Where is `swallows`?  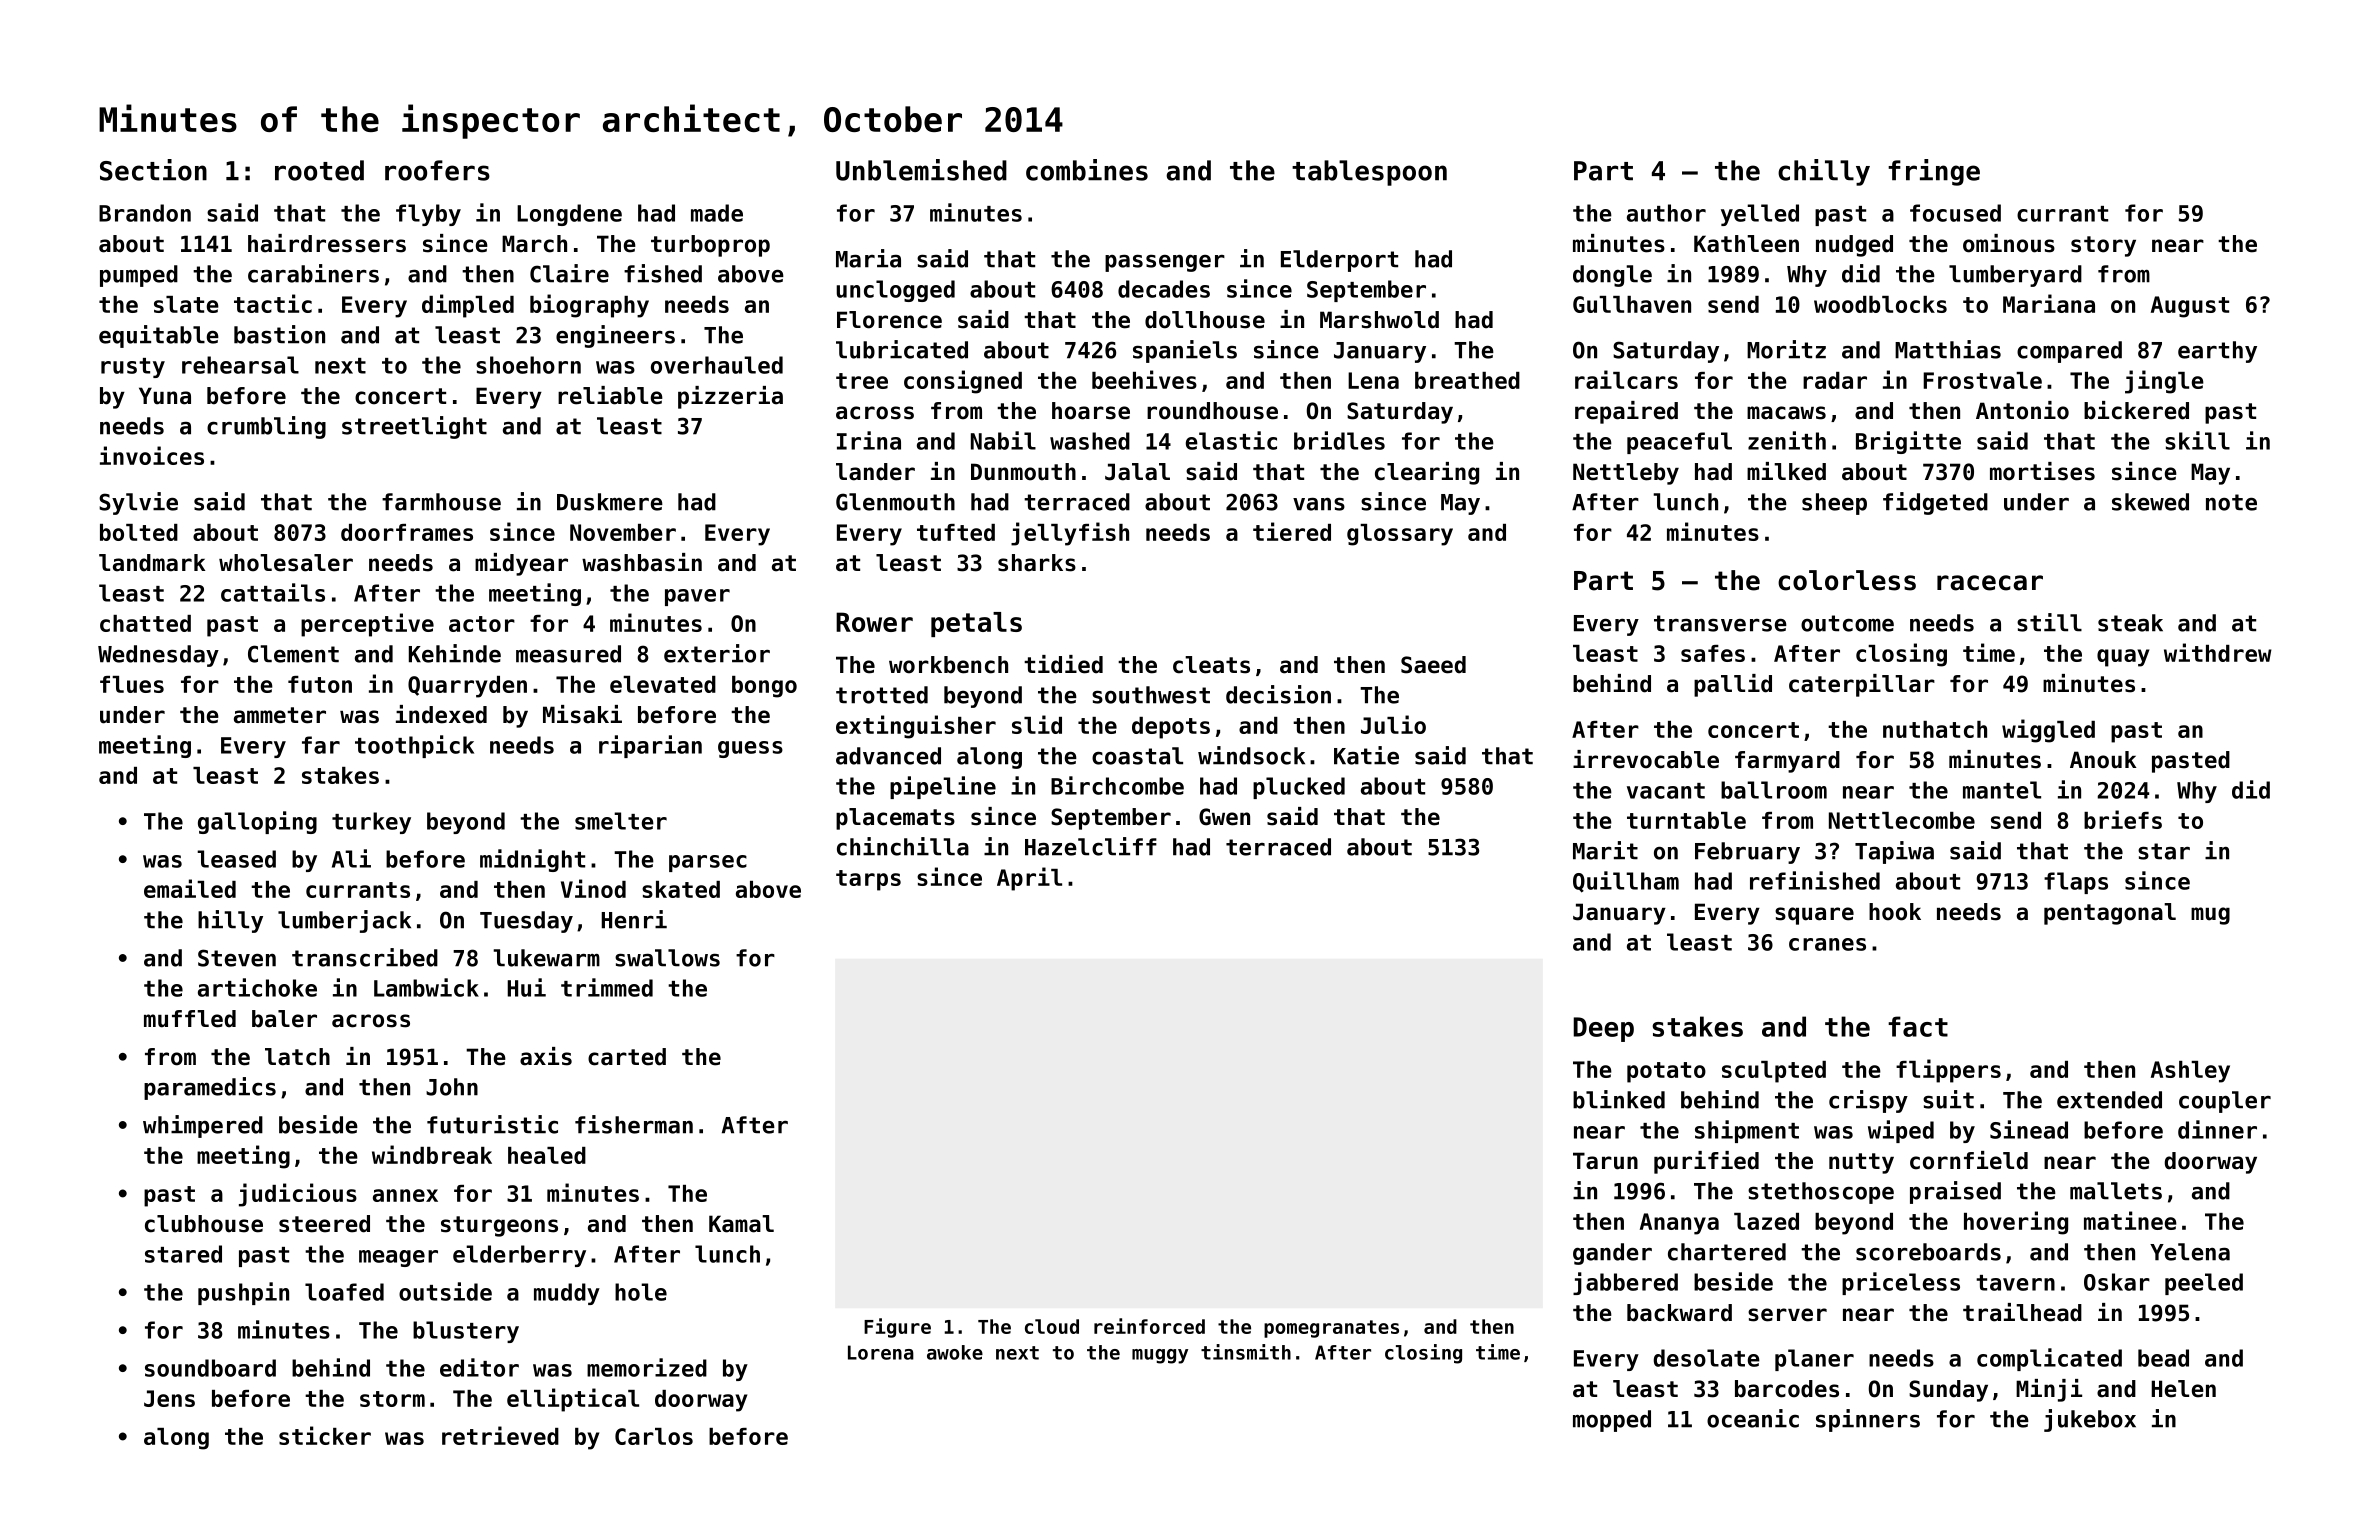 swallows is located at coordinates (667, 958).
